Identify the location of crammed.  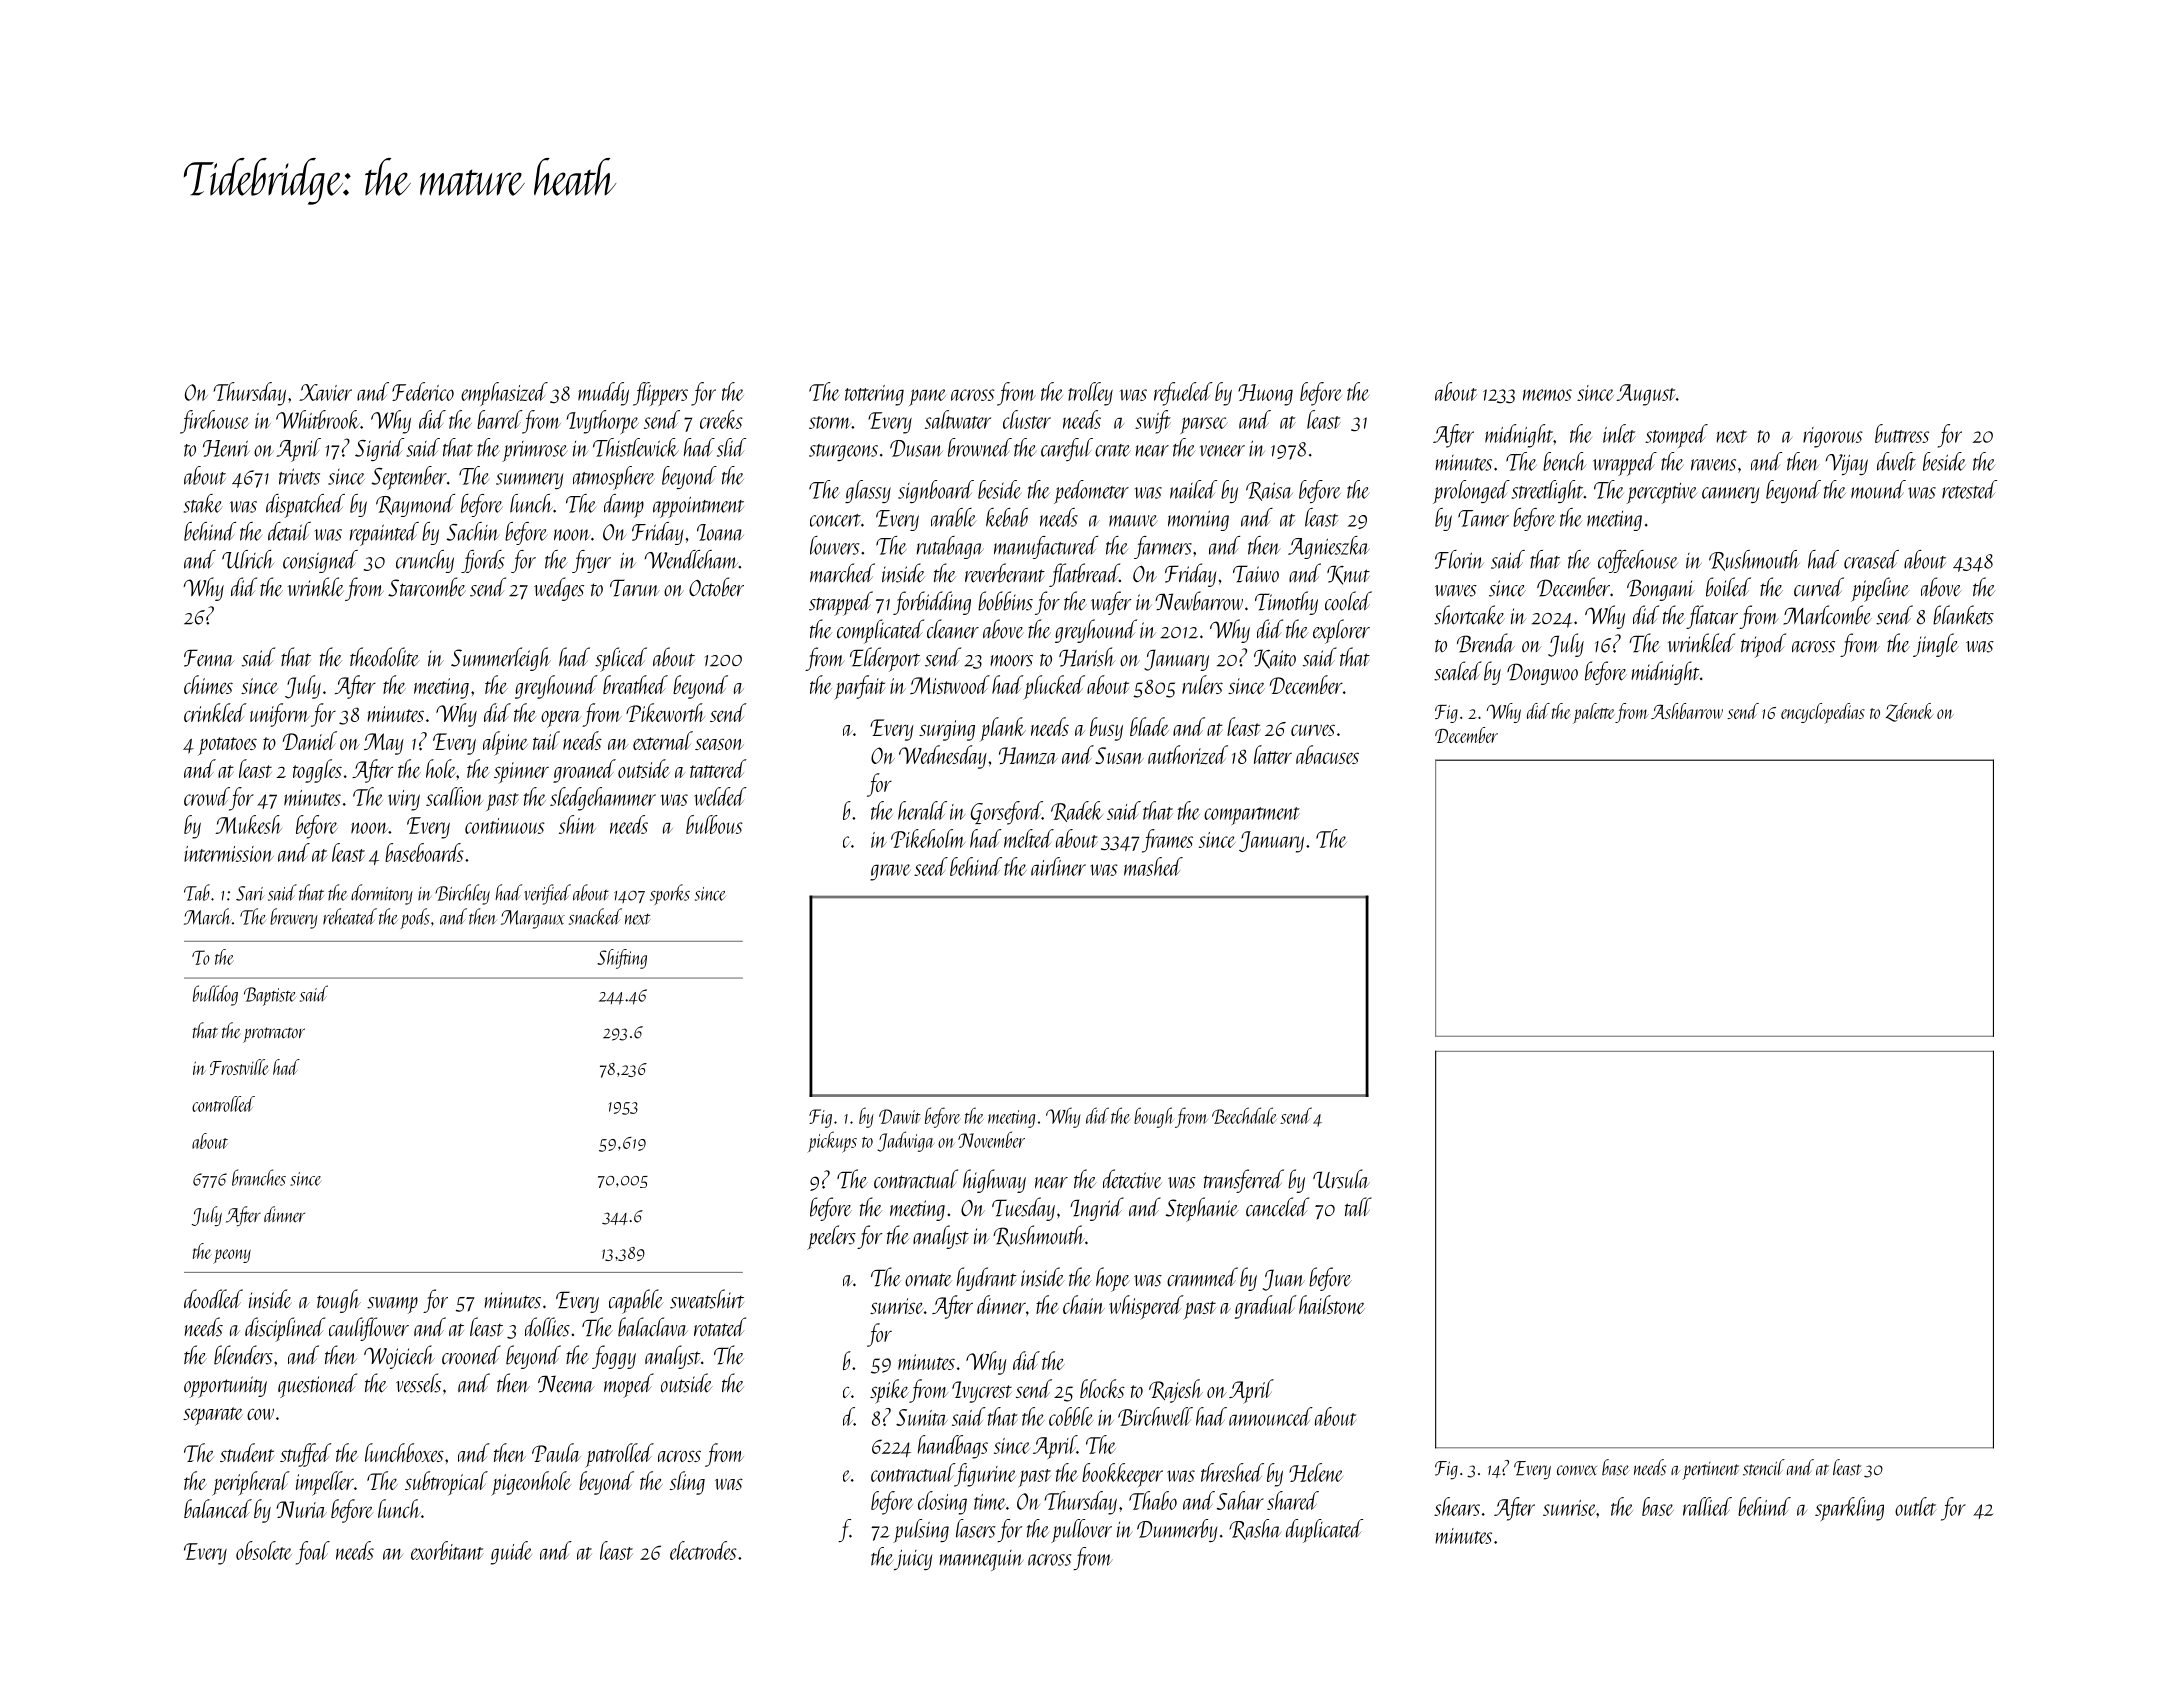
(1202, 1277).
